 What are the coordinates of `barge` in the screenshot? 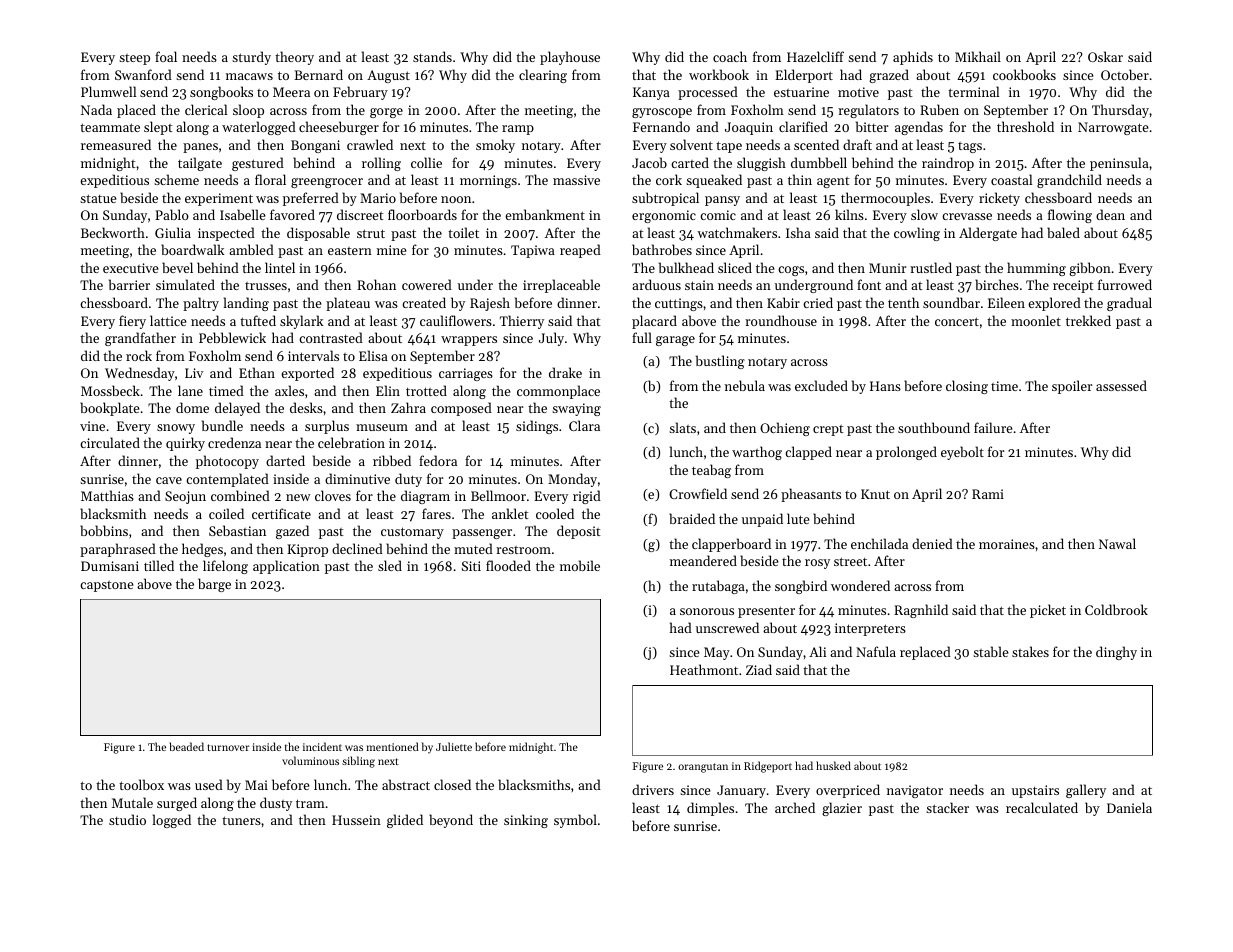 It's located at (214, 585).
